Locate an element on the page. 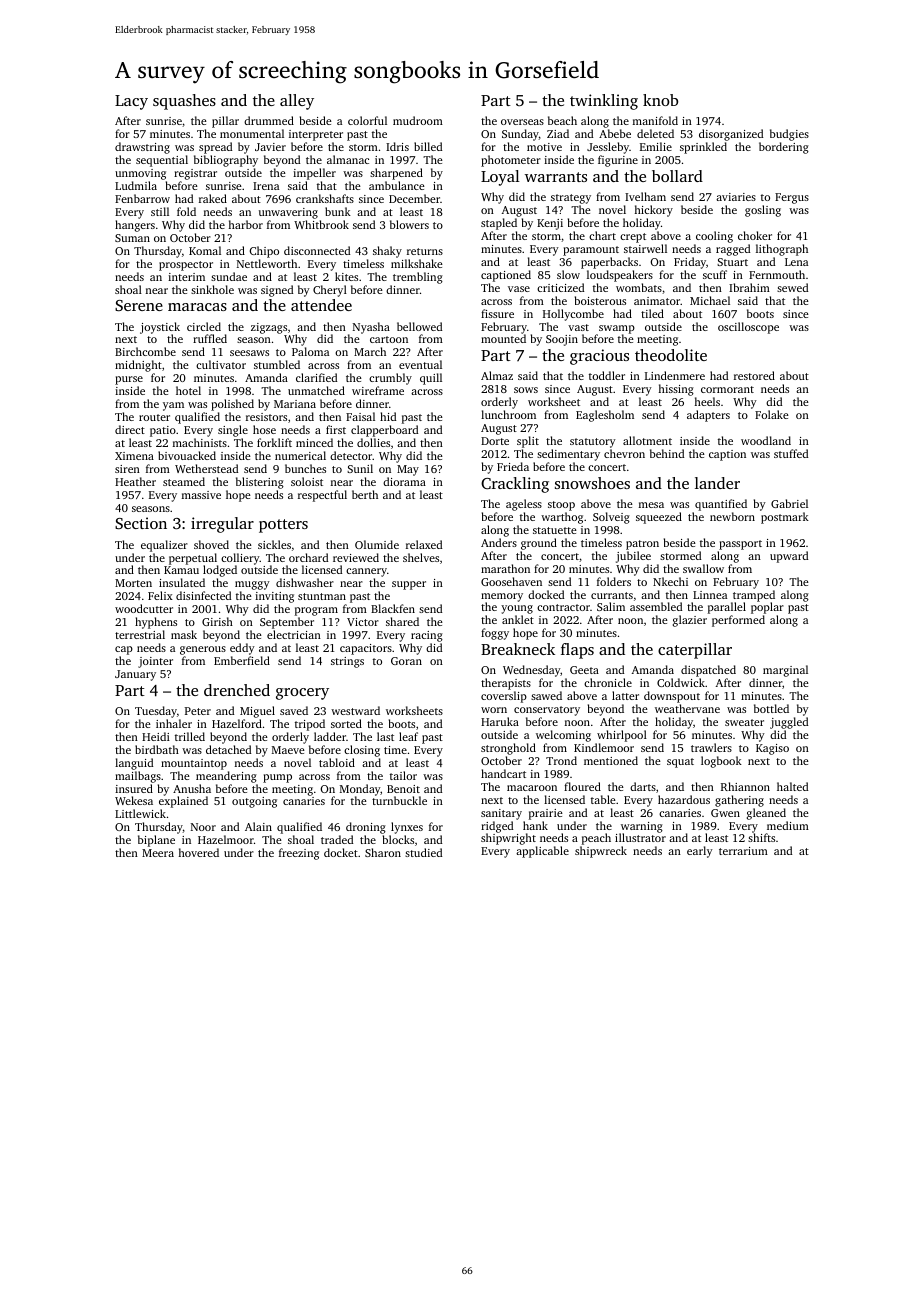 The image size is (924, 1308). Sharon is located at coordinates (383, 852).
